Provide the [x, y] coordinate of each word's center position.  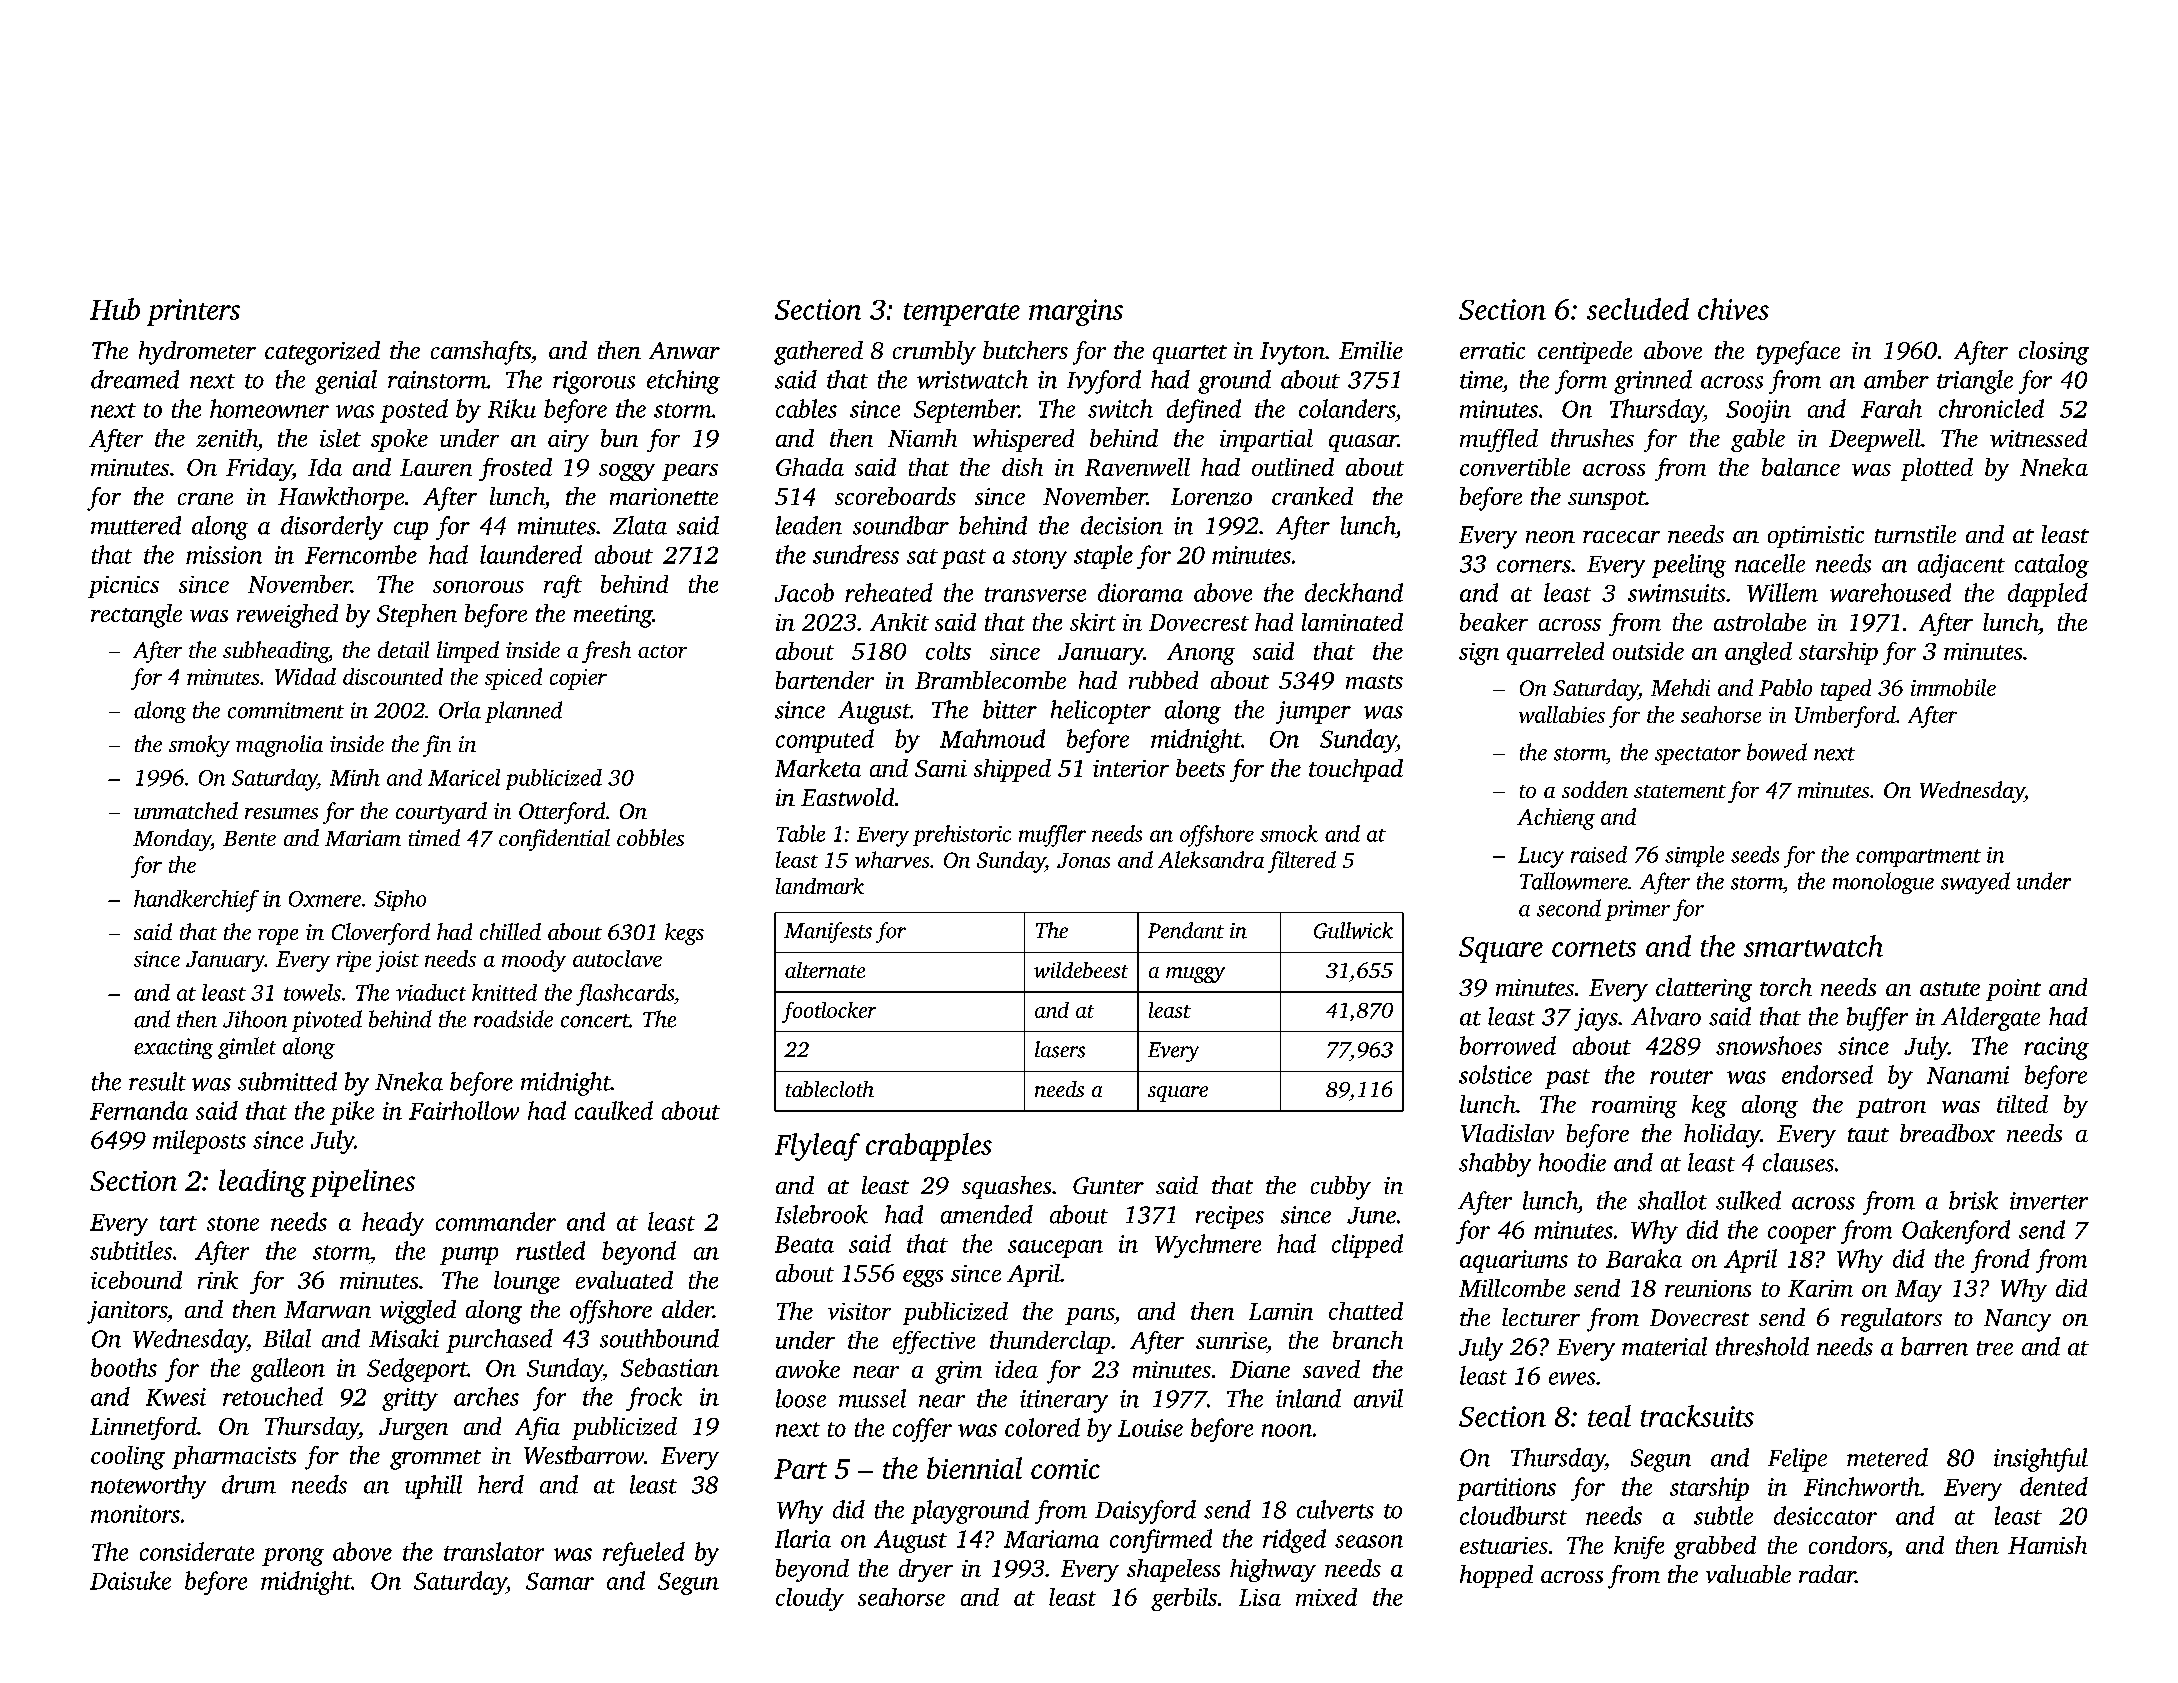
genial [346, 382]
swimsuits [1676, 593]
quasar [1363, 443]
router [1681, 1076]
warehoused [1890, 592]
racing [2056, 1048]
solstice [1495, 1074]
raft [563, 586]
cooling [128, 1458]
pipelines [362, 1183]
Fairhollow [464, 1110]
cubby [1341, 1188]
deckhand [1354, 592]
